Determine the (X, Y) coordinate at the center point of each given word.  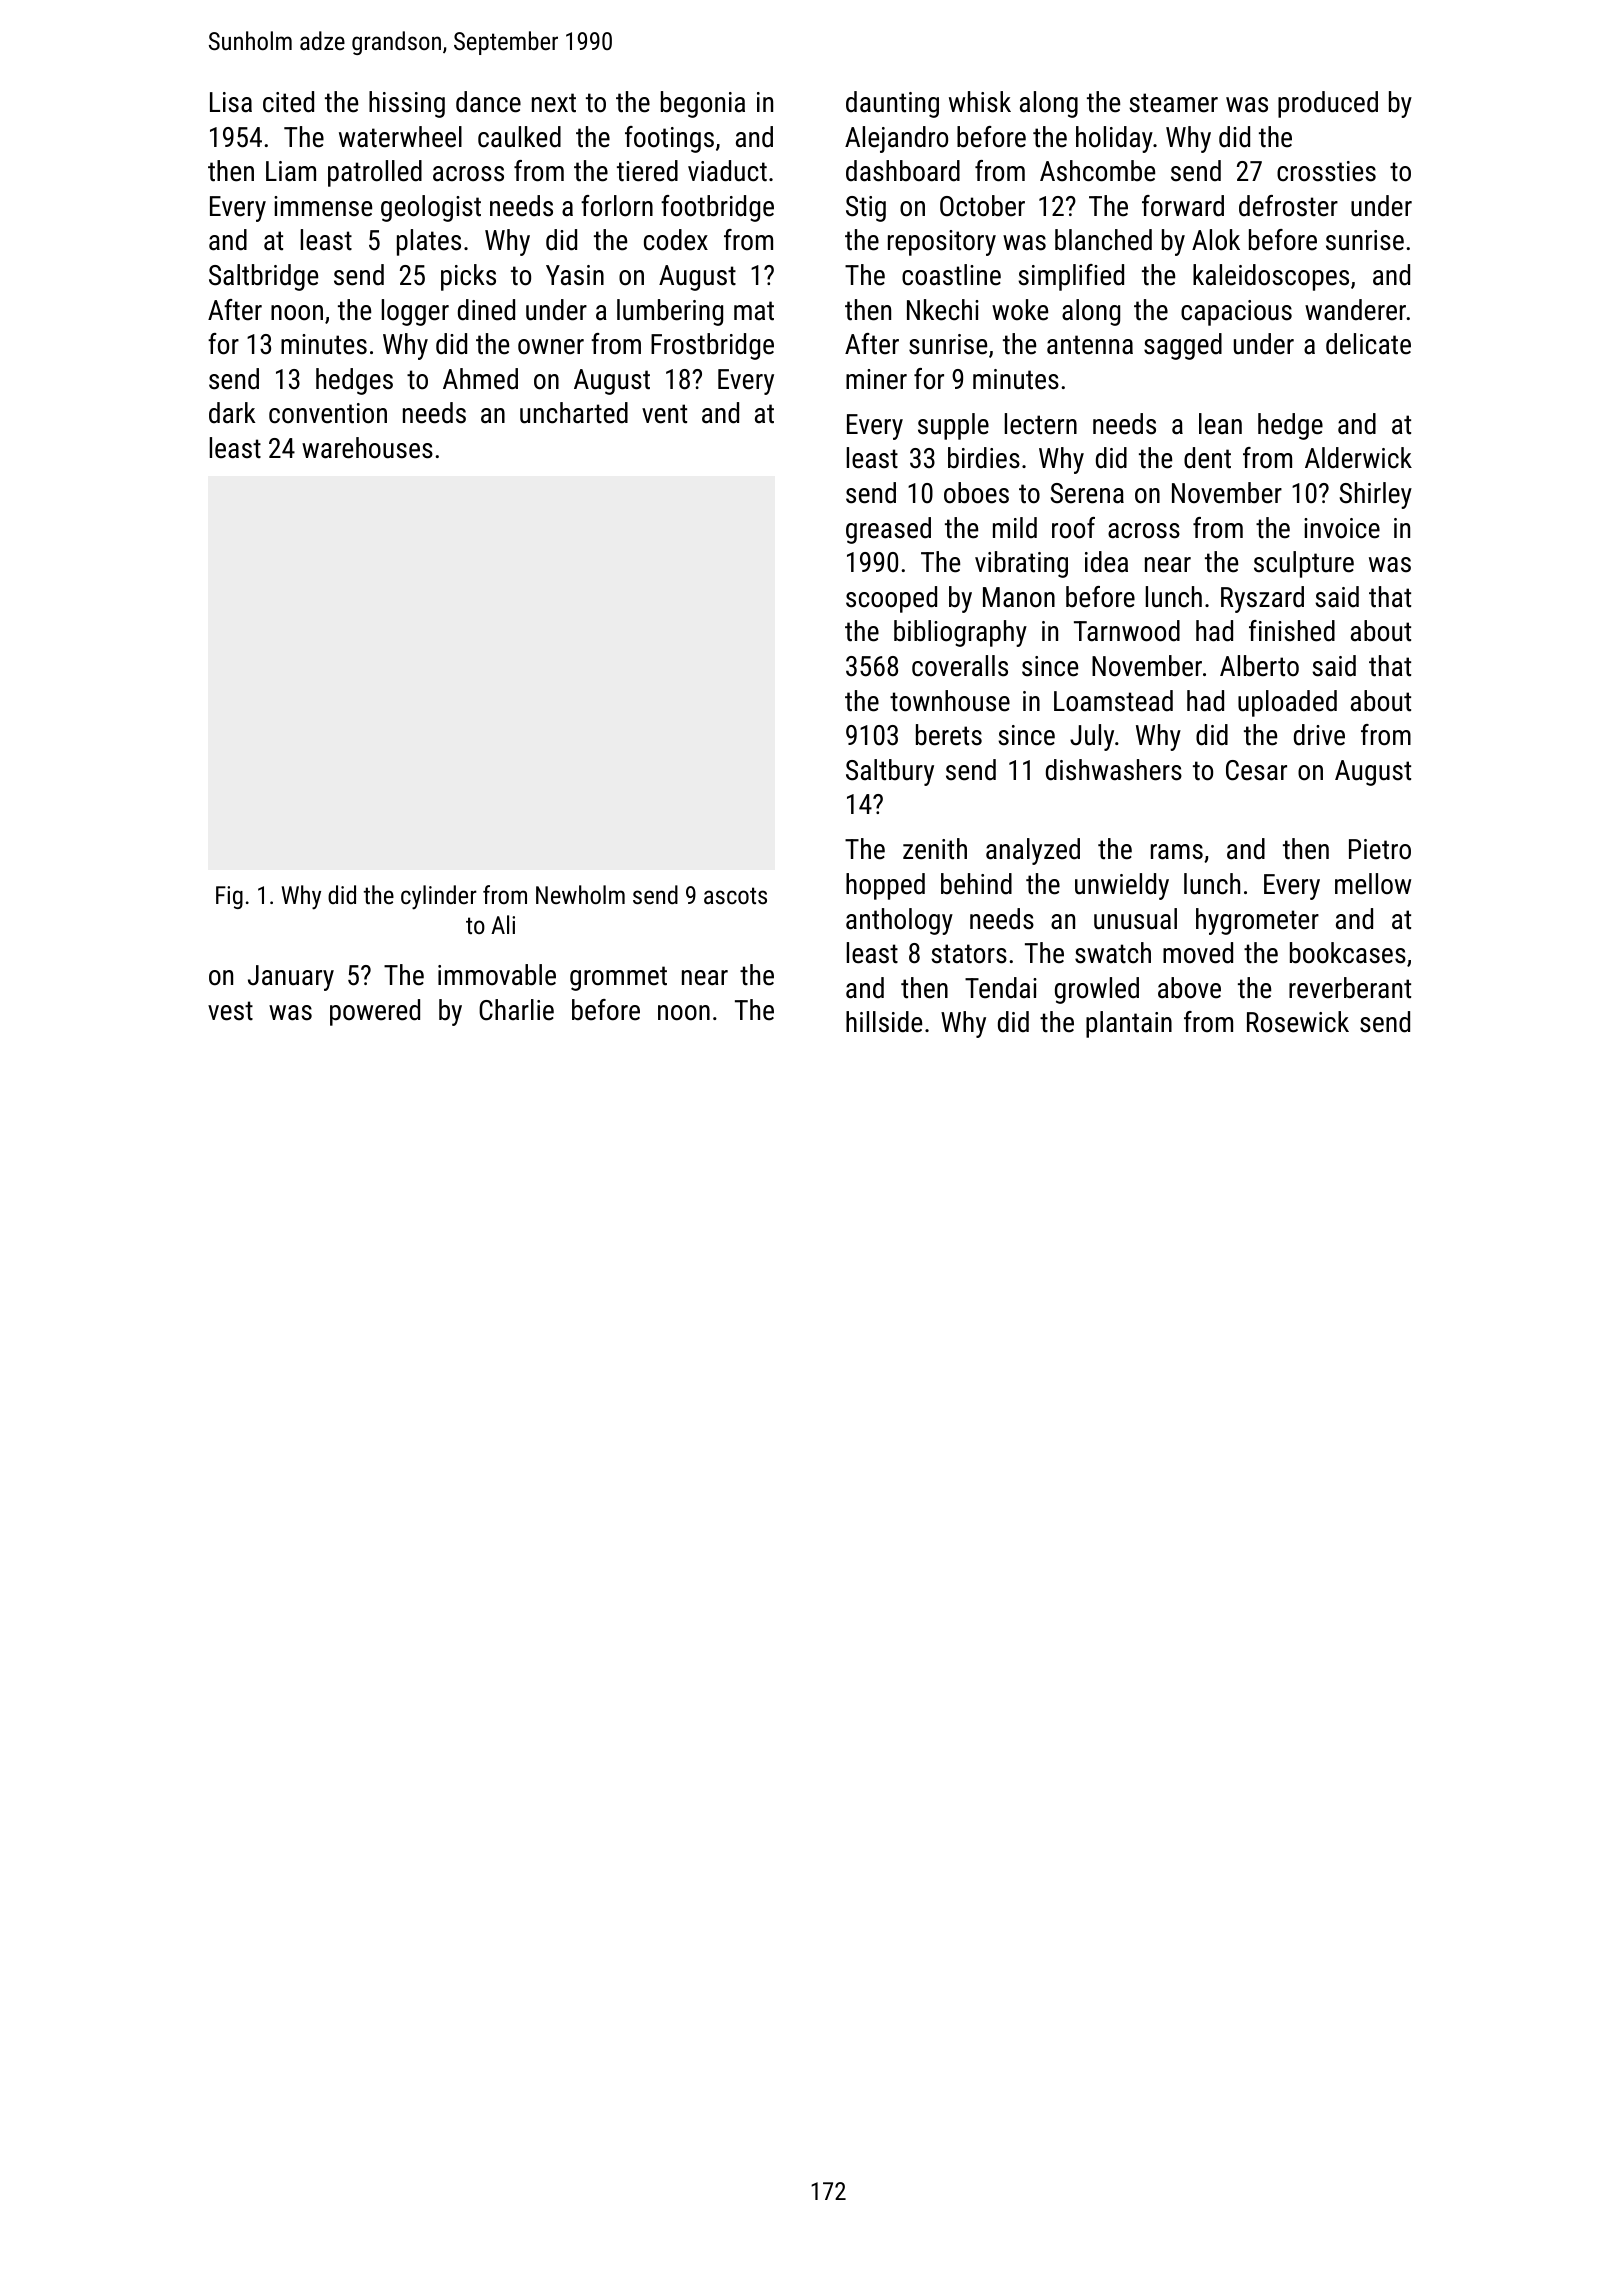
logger (415, 312)
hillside (884, 1022)
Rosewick (1298, 1022)
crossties (1326, 171)
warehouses (367, 448)
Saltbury (890, 772)
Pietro (1380, 849)
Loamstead (1113, 701)
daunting (892, 104)
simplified (1071, 277)
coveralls (960, 666)
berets (949, 735)
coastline (951, 275)
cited (288, 102)
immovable (497, 975)
